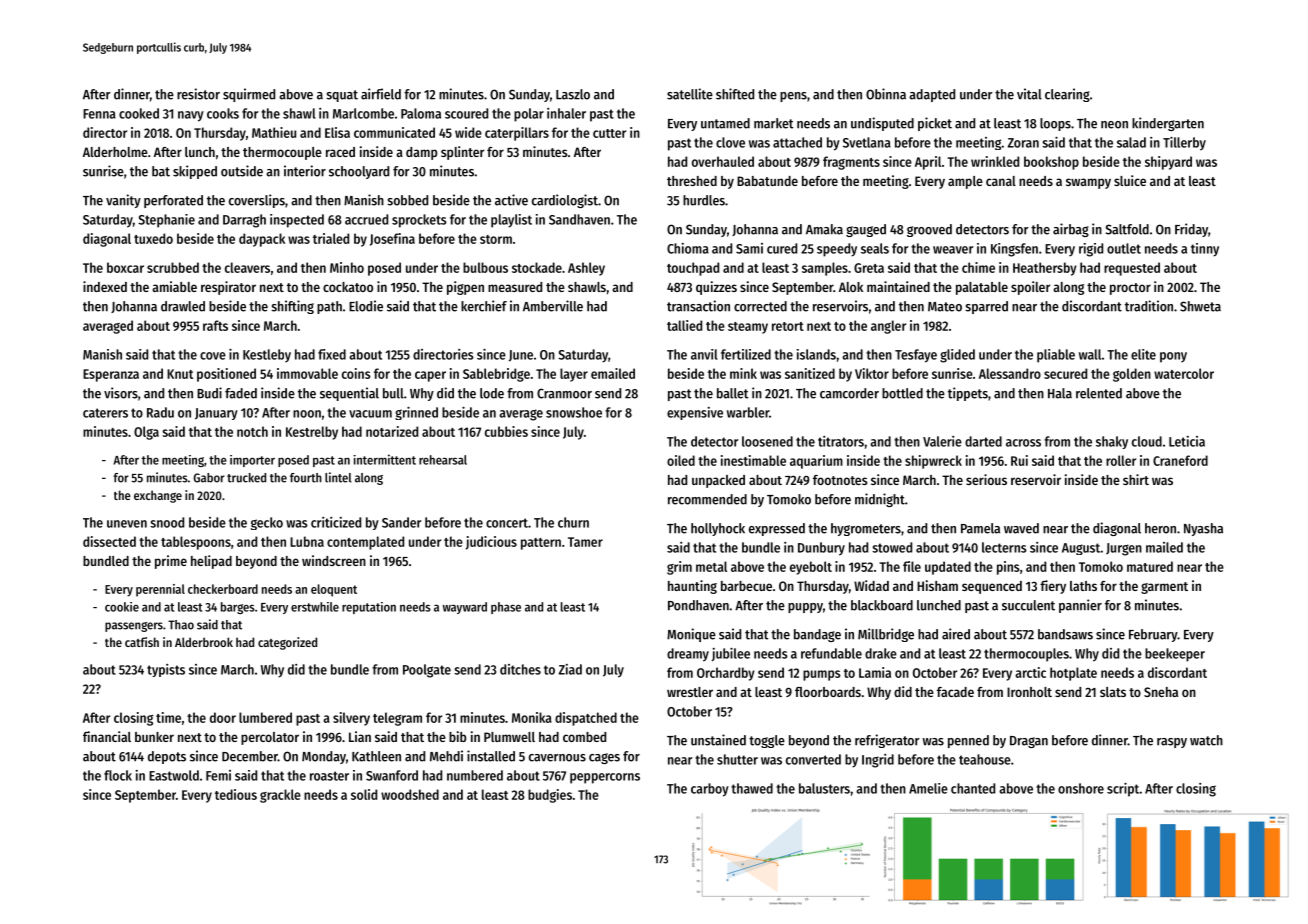  Describe the element at coordinates (198, 94) in the screenshot. I see `resistor` at that location.
